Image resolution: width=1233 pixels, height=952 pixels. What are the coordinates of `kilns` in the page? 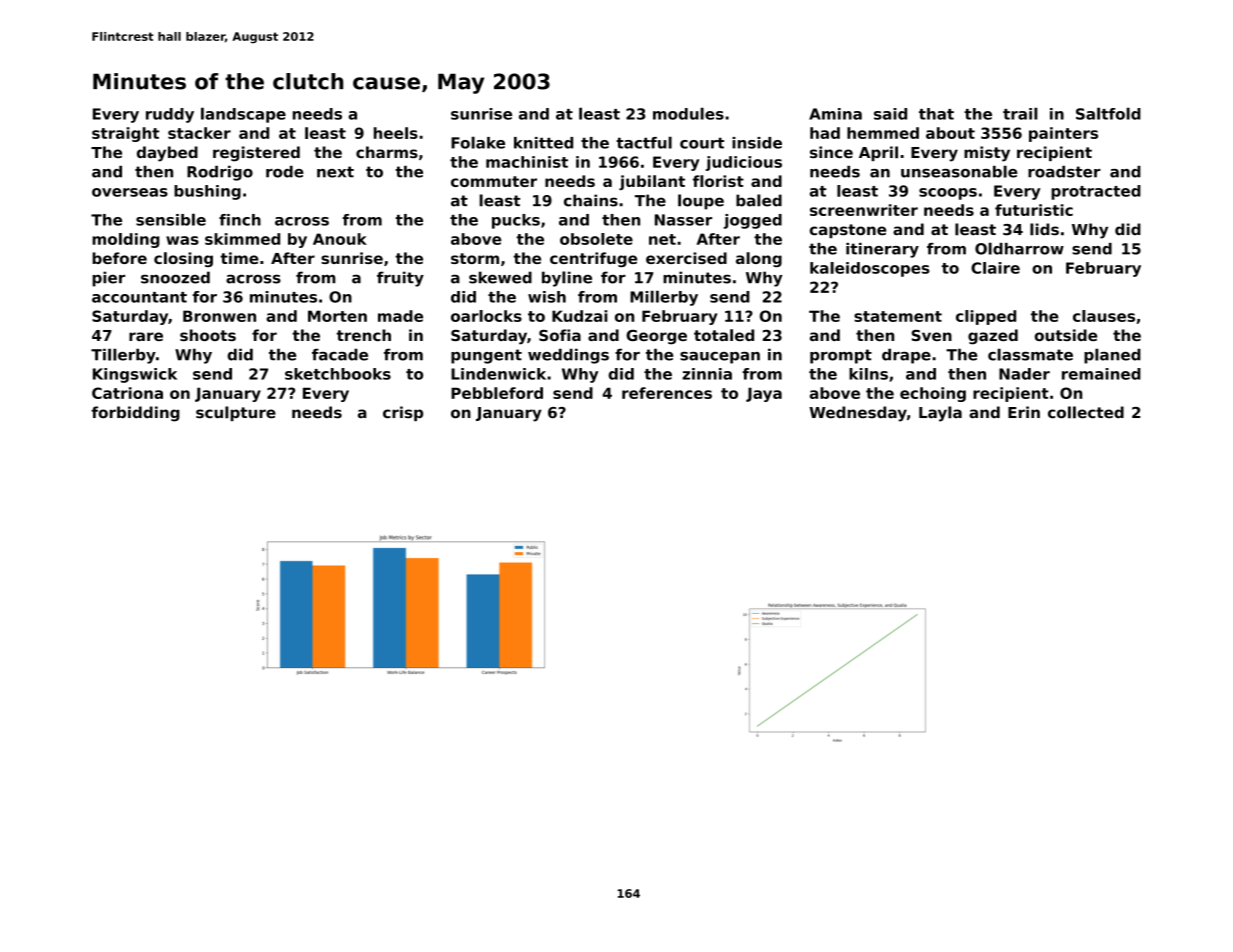 It's located at (868, 374).
